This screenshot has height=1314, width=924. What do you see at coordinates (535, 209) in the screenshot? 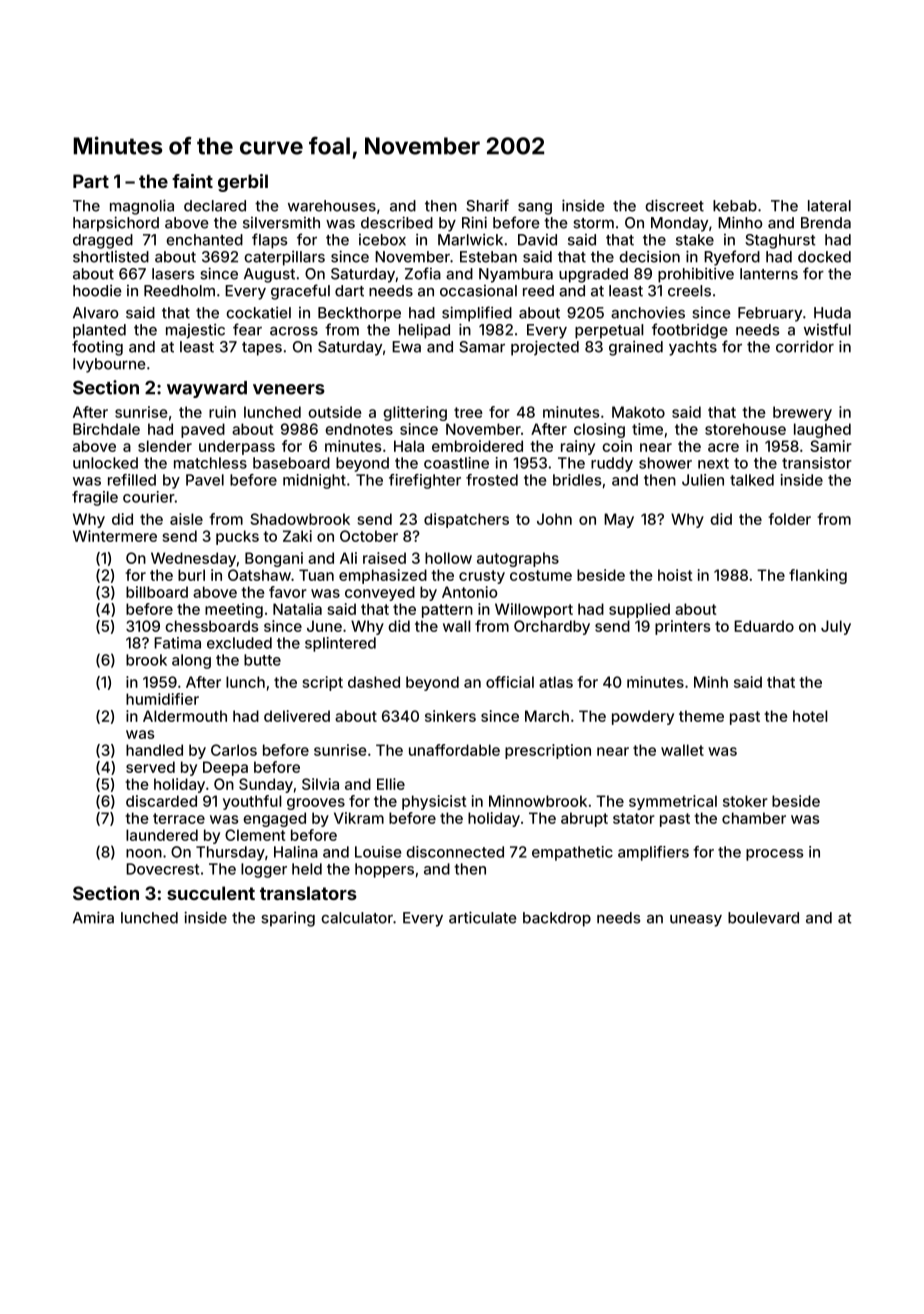
I see `sang` at bounding box center [535, 209].
